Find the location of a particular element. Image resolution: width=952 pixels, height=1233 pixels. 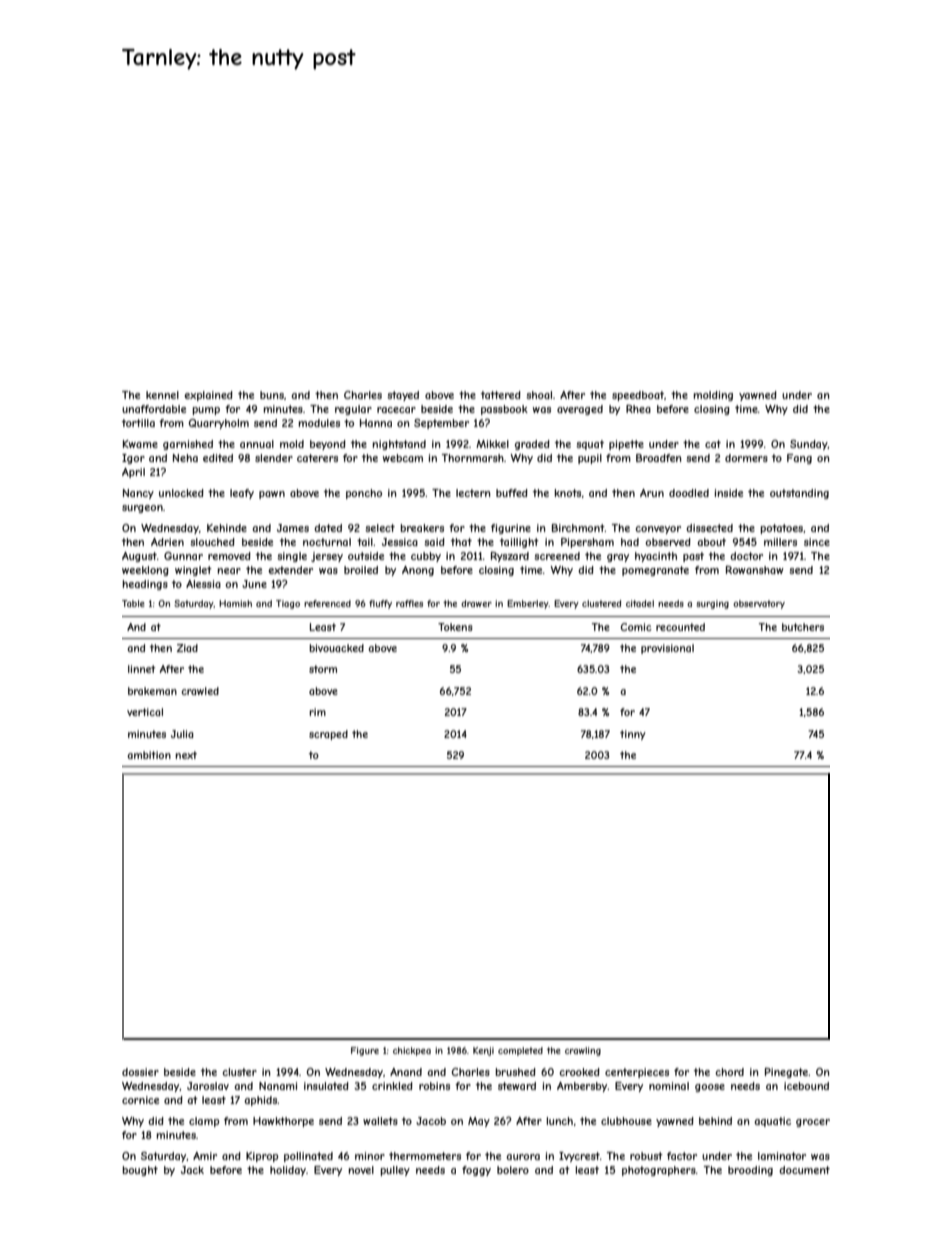

Figure is located at coordinates (365, 1051).
